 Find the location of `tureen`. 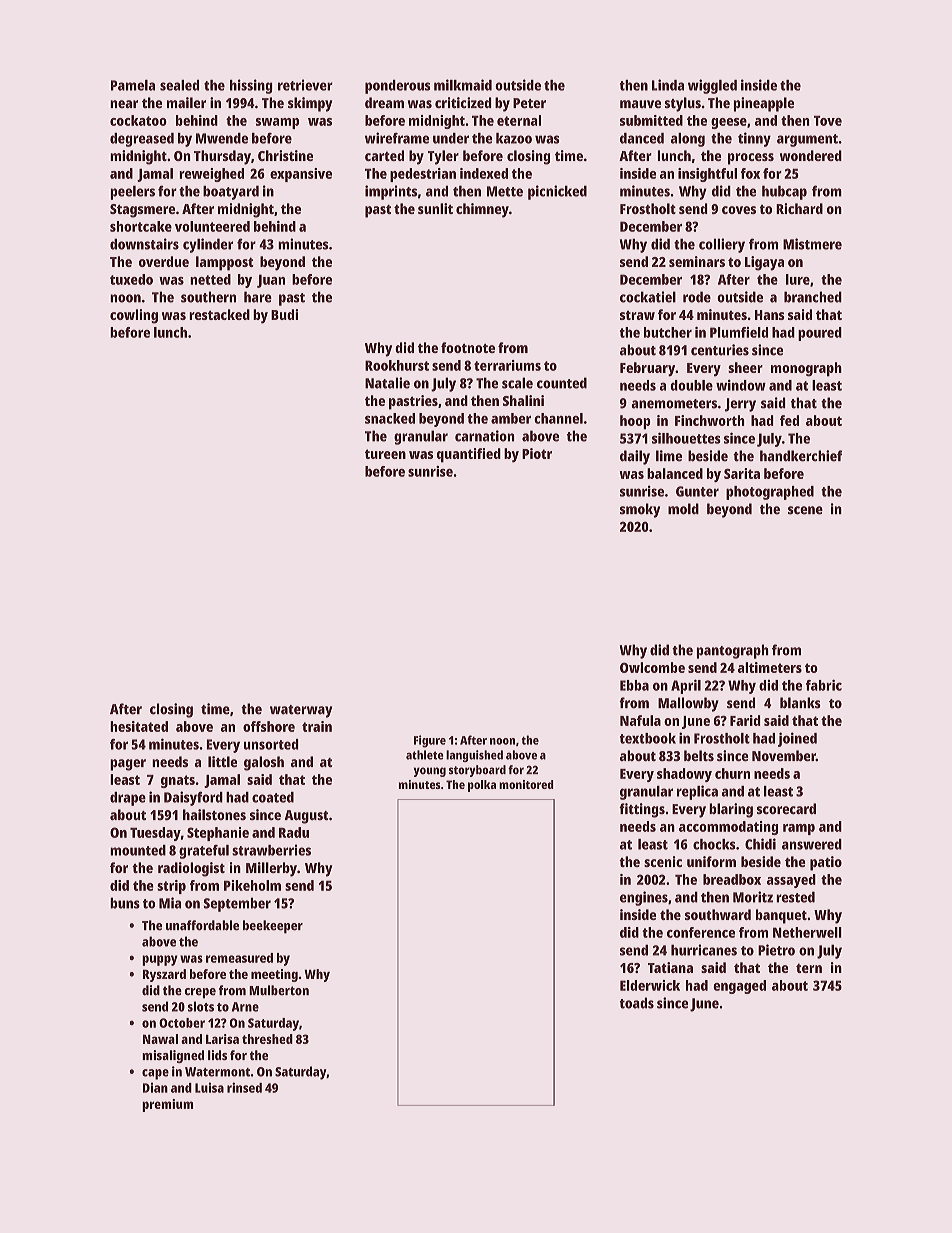

tureen is located at coordinates (385, 454).
